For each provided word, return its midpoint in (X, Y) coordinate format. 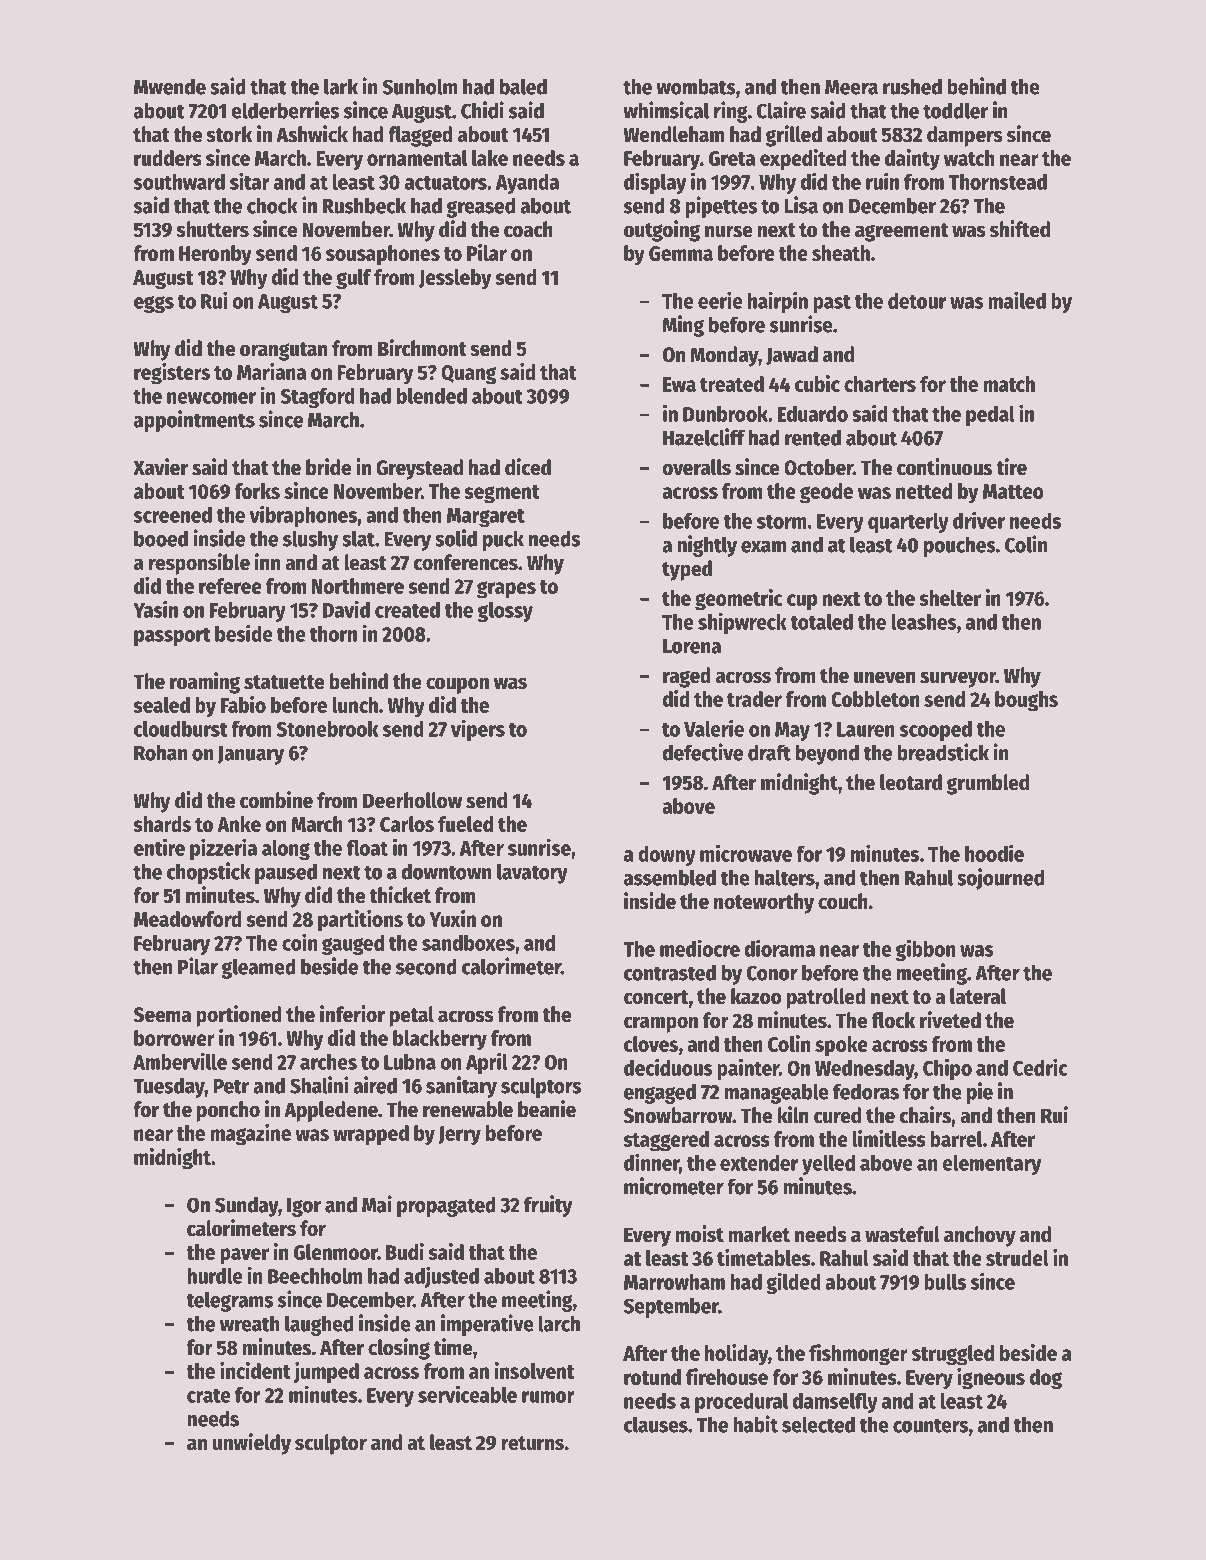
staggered (666, 1141)
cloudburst (181, 729)
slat (358, 538)
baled (523, 86)
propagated (446, 1206)
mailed (1017, 300)
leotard (911, 782)
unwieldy (252, 1444)
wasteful (902, 1234)
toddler (956, 110)
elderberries (285, 110)
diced (528, 467)
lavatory (532, 873)
